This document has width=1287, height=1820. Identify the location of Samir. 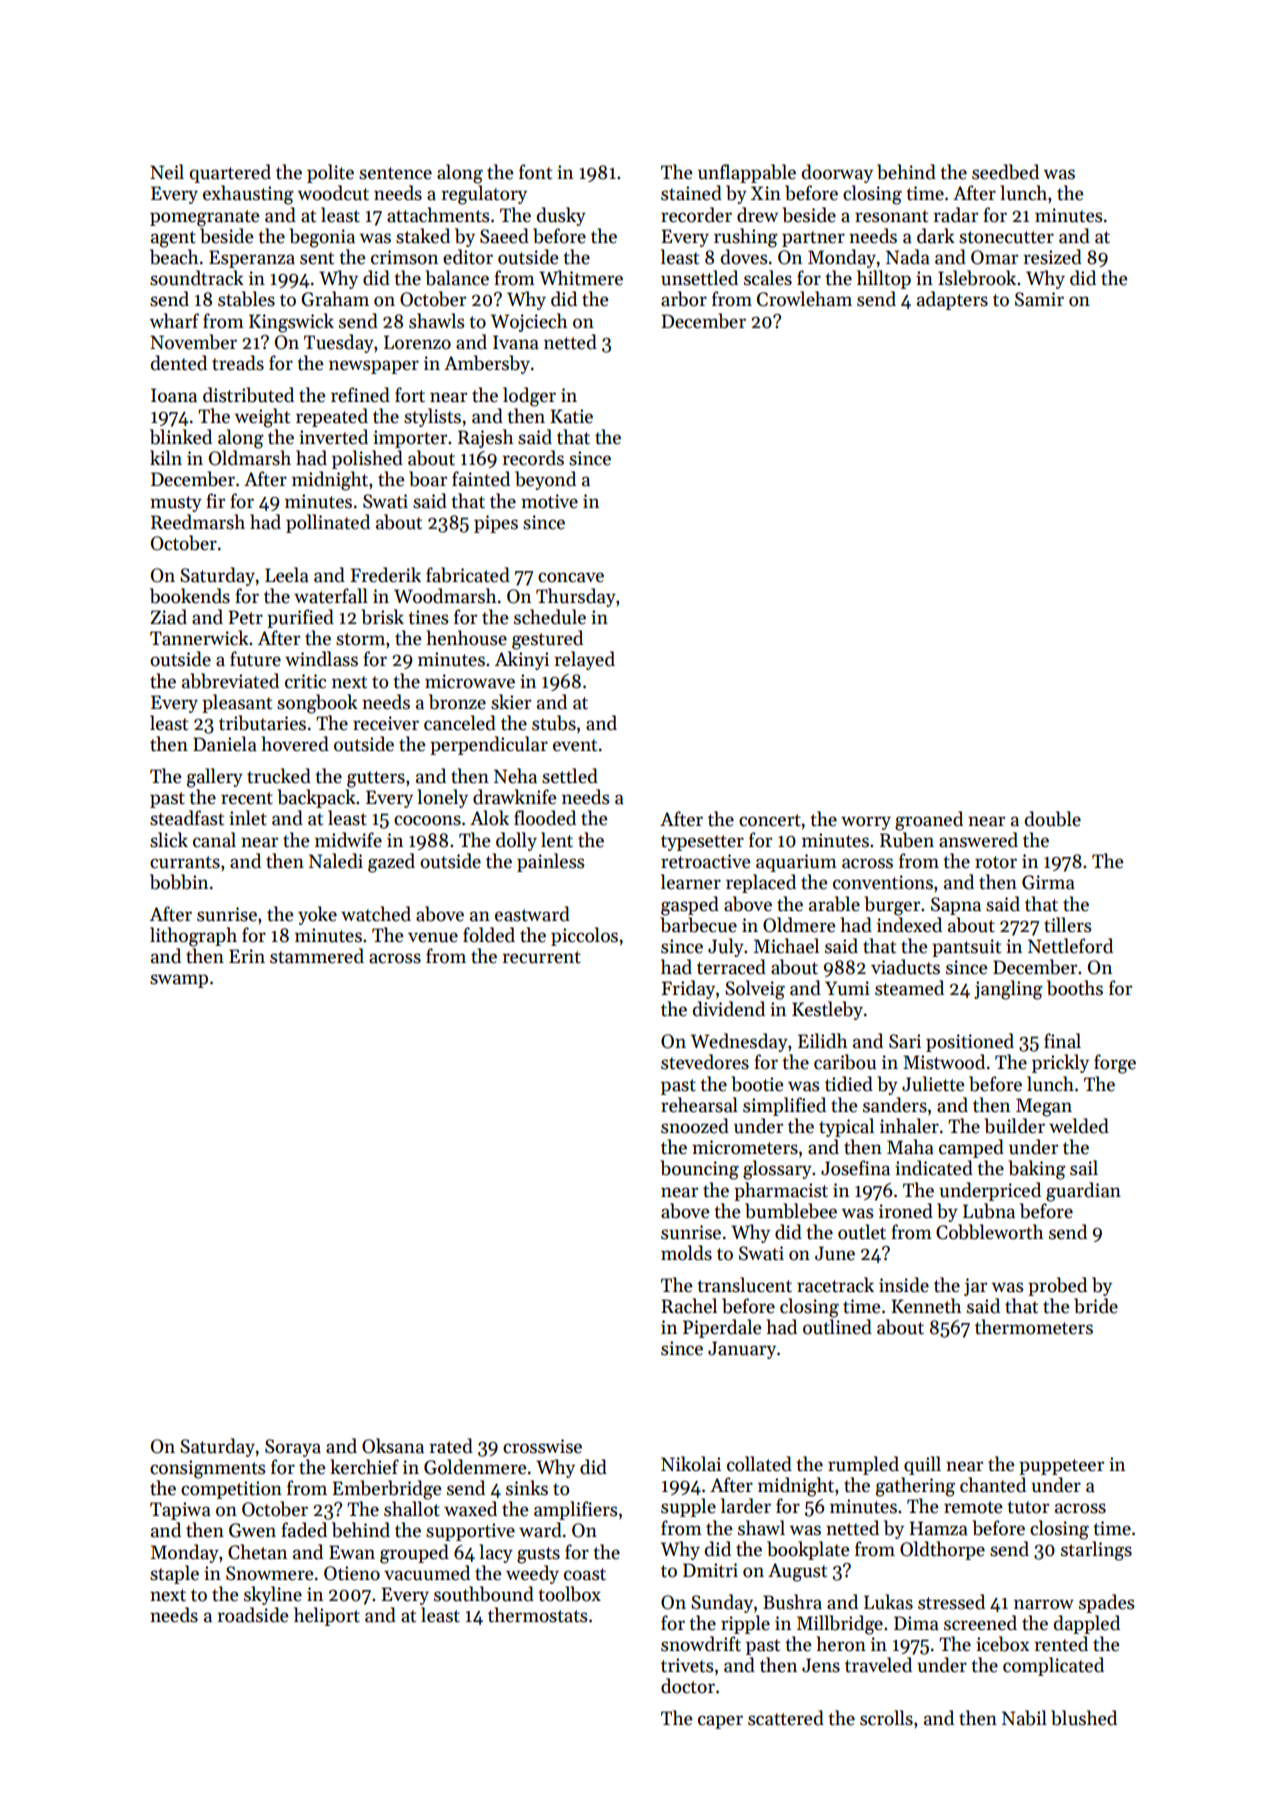
(1039, 299).
